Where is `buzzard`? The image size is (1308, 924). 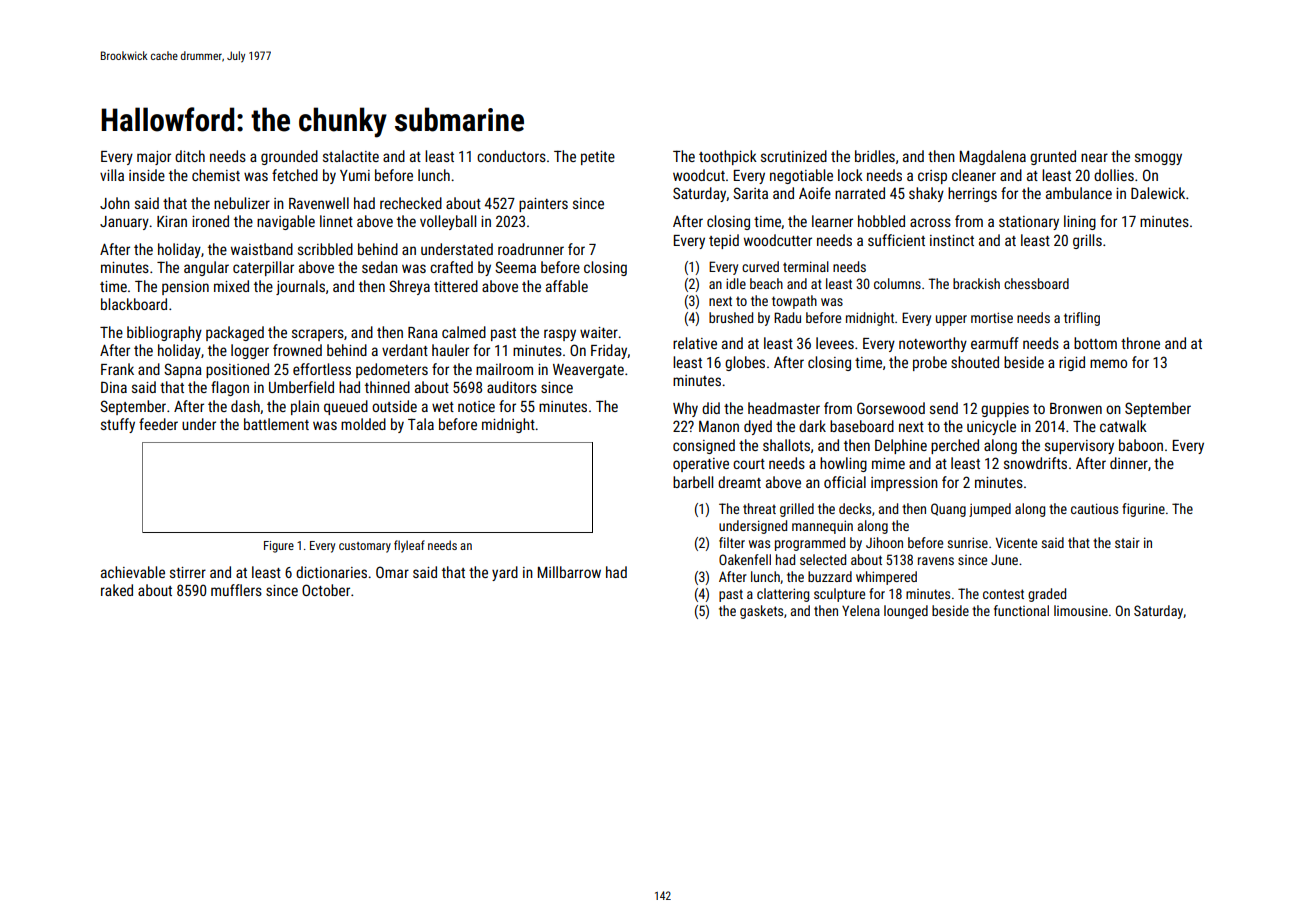
buzzard is located at coordinates (830, 576).
